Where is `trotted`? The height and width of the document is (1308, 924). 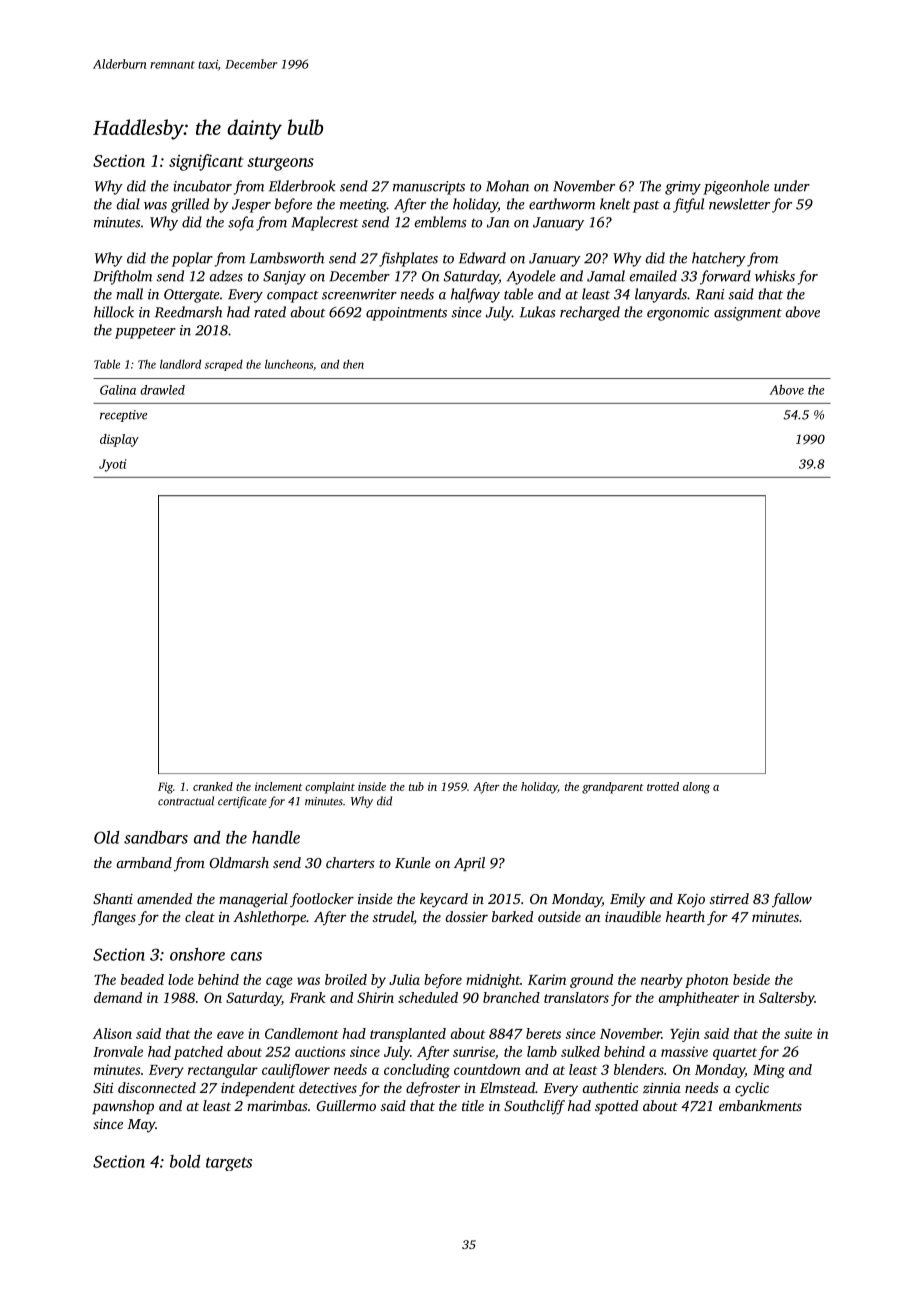 trotted is located at coordinates (663, 786).
